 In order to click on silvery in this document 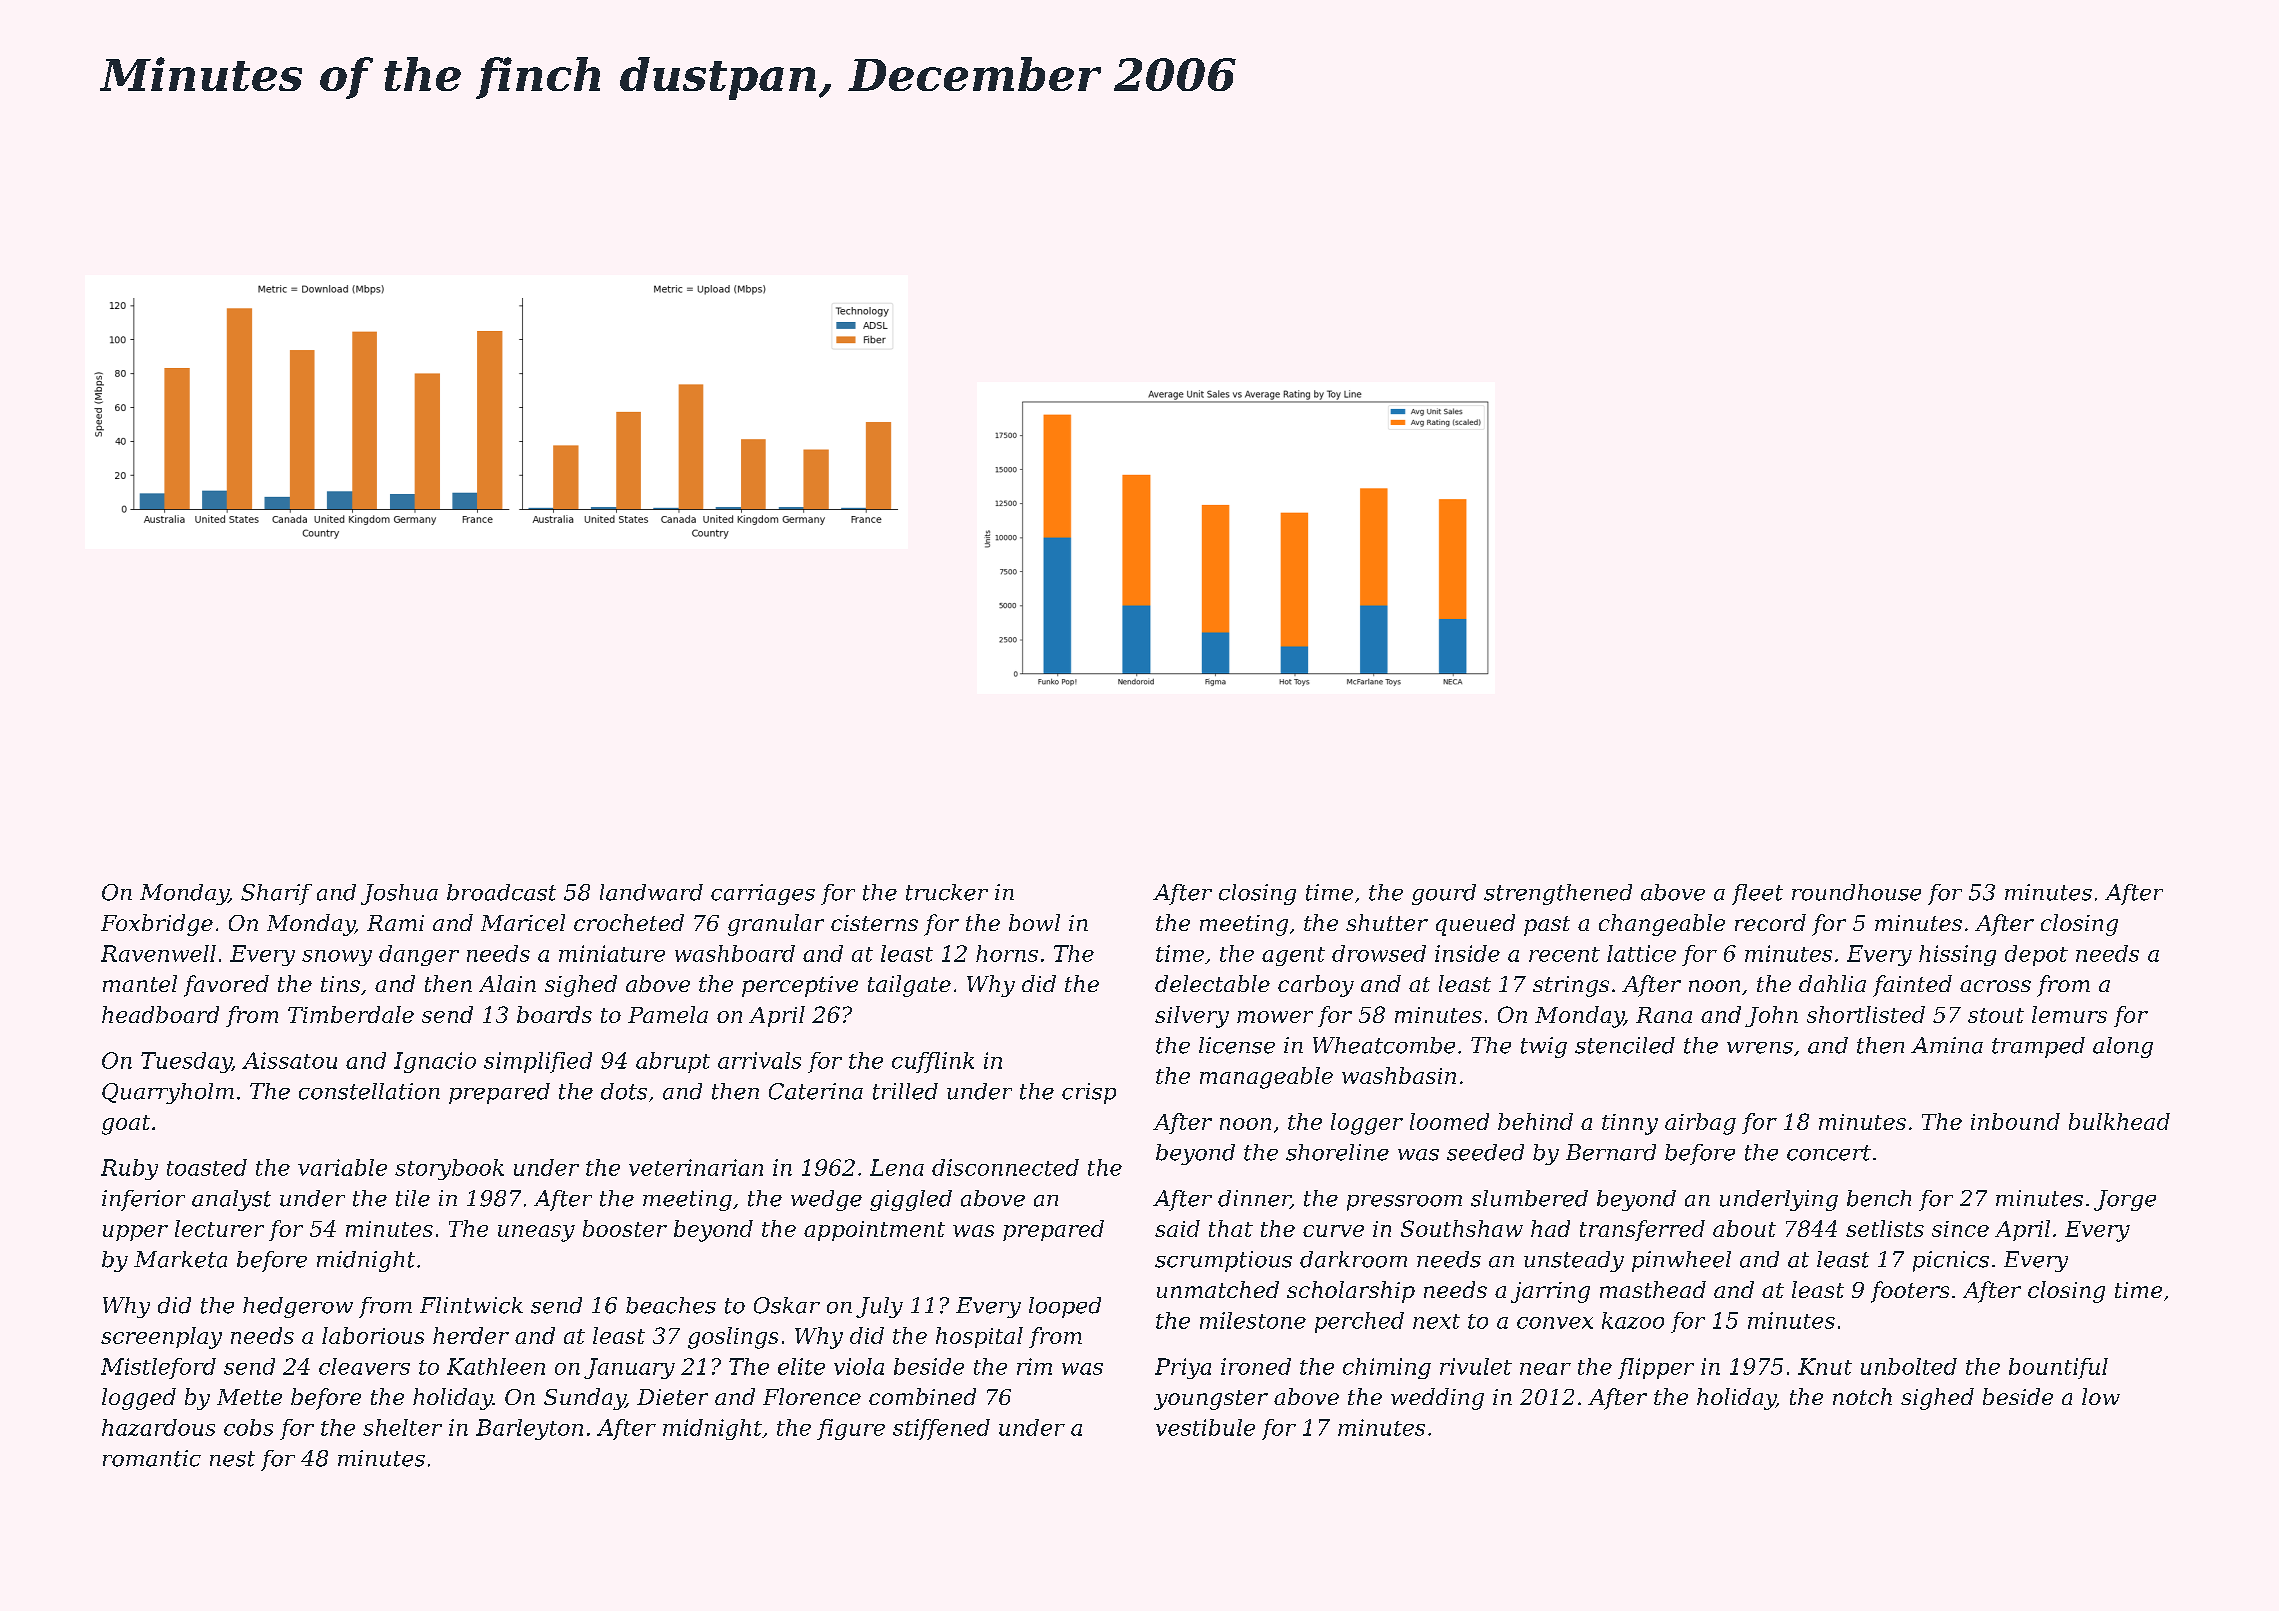, I will do `click(1192, 1017)`.
